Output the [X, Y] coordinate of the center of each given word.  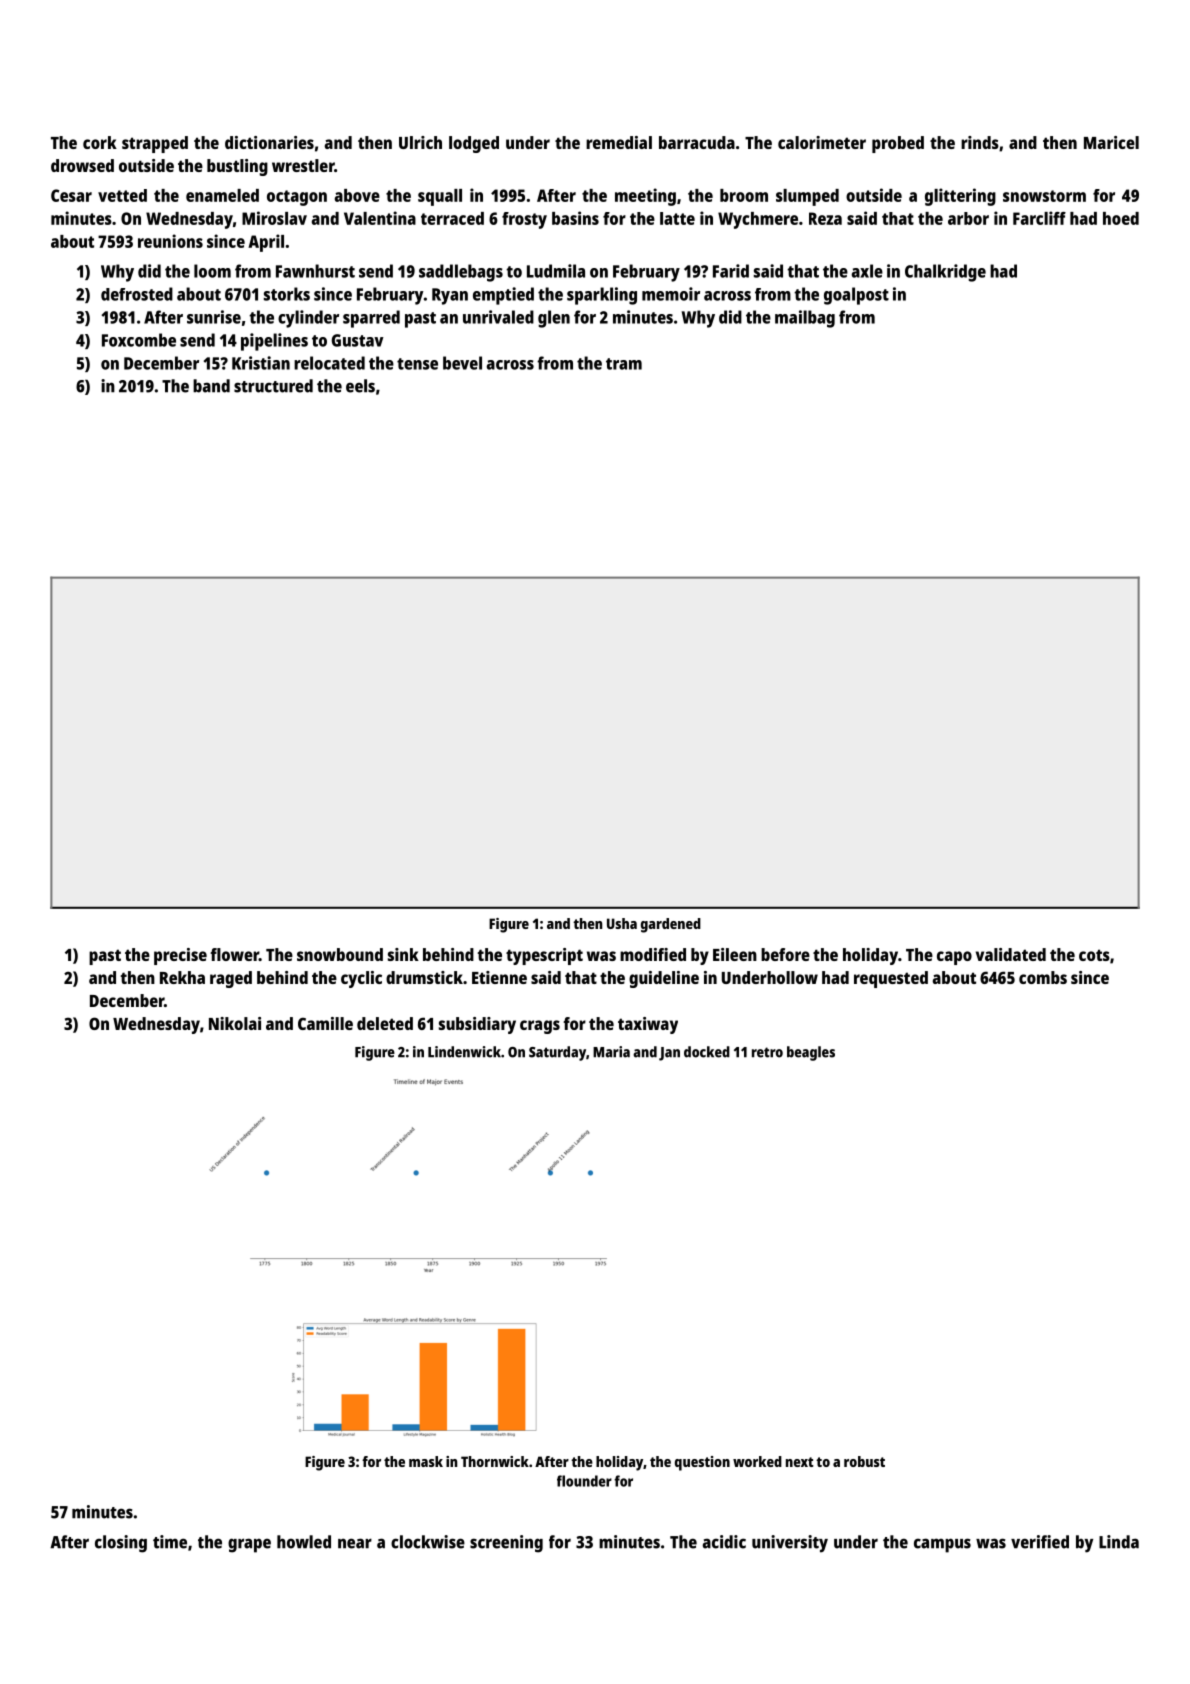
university [790, 1544]
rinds [980, 142]
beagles [811, 1053]
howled [304, 1542]
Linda [1119, 1542]
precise [180, 956]
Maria [611, 1052]
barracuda [697, 142]
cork [100, 142]
